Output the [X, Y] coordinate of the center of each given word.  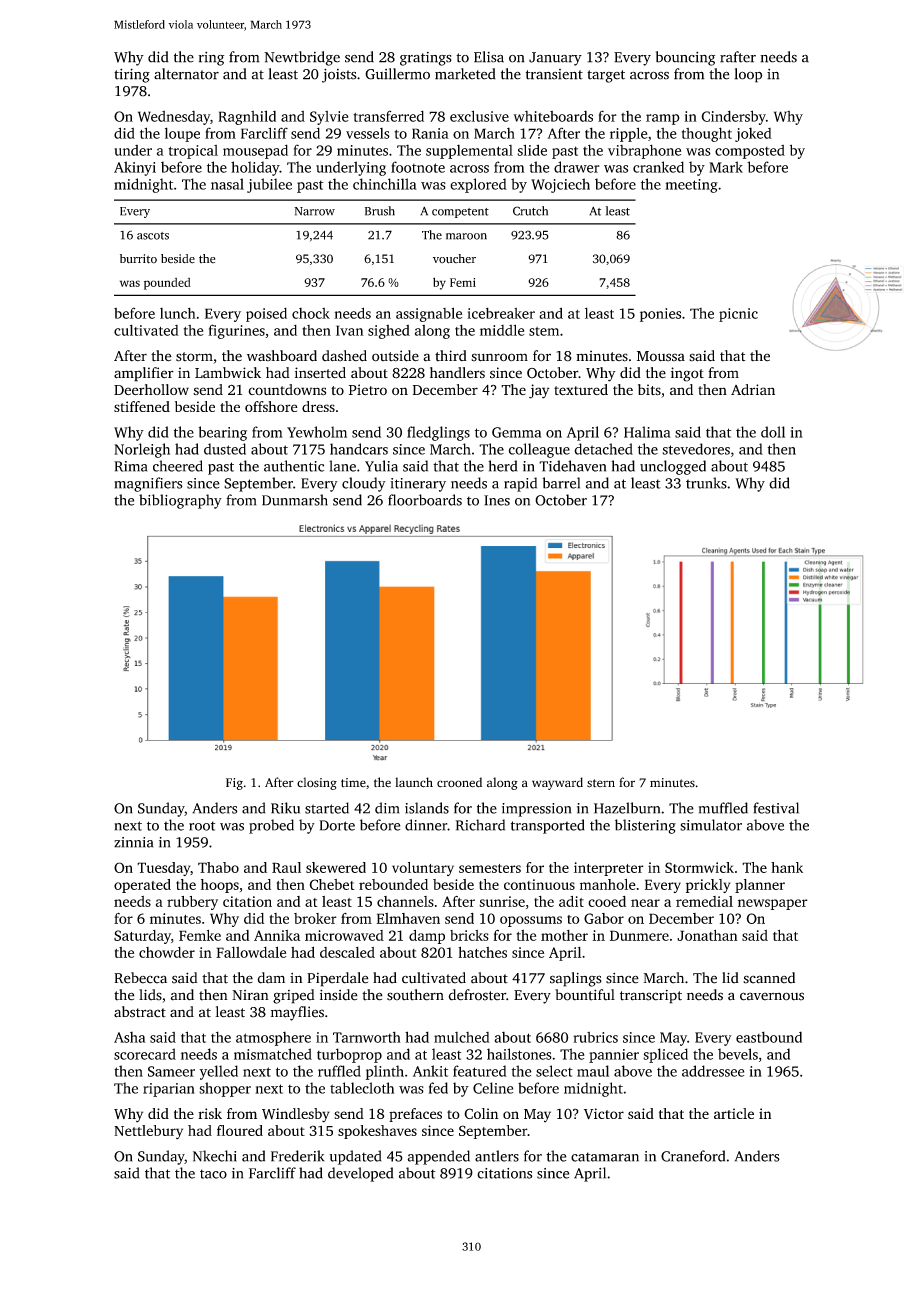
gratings [426, 59]
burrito [138, 259]
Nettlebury [148, 1132]
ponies [660, 315]
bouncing [685, 58]
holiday [255, 168]
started [327, 808]
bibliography [180, 501]
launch [414, 782]
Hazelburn [627, 808]
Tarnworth [367, 1037]
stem [544, 331]
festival [776, 808]
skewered [336, 867]
